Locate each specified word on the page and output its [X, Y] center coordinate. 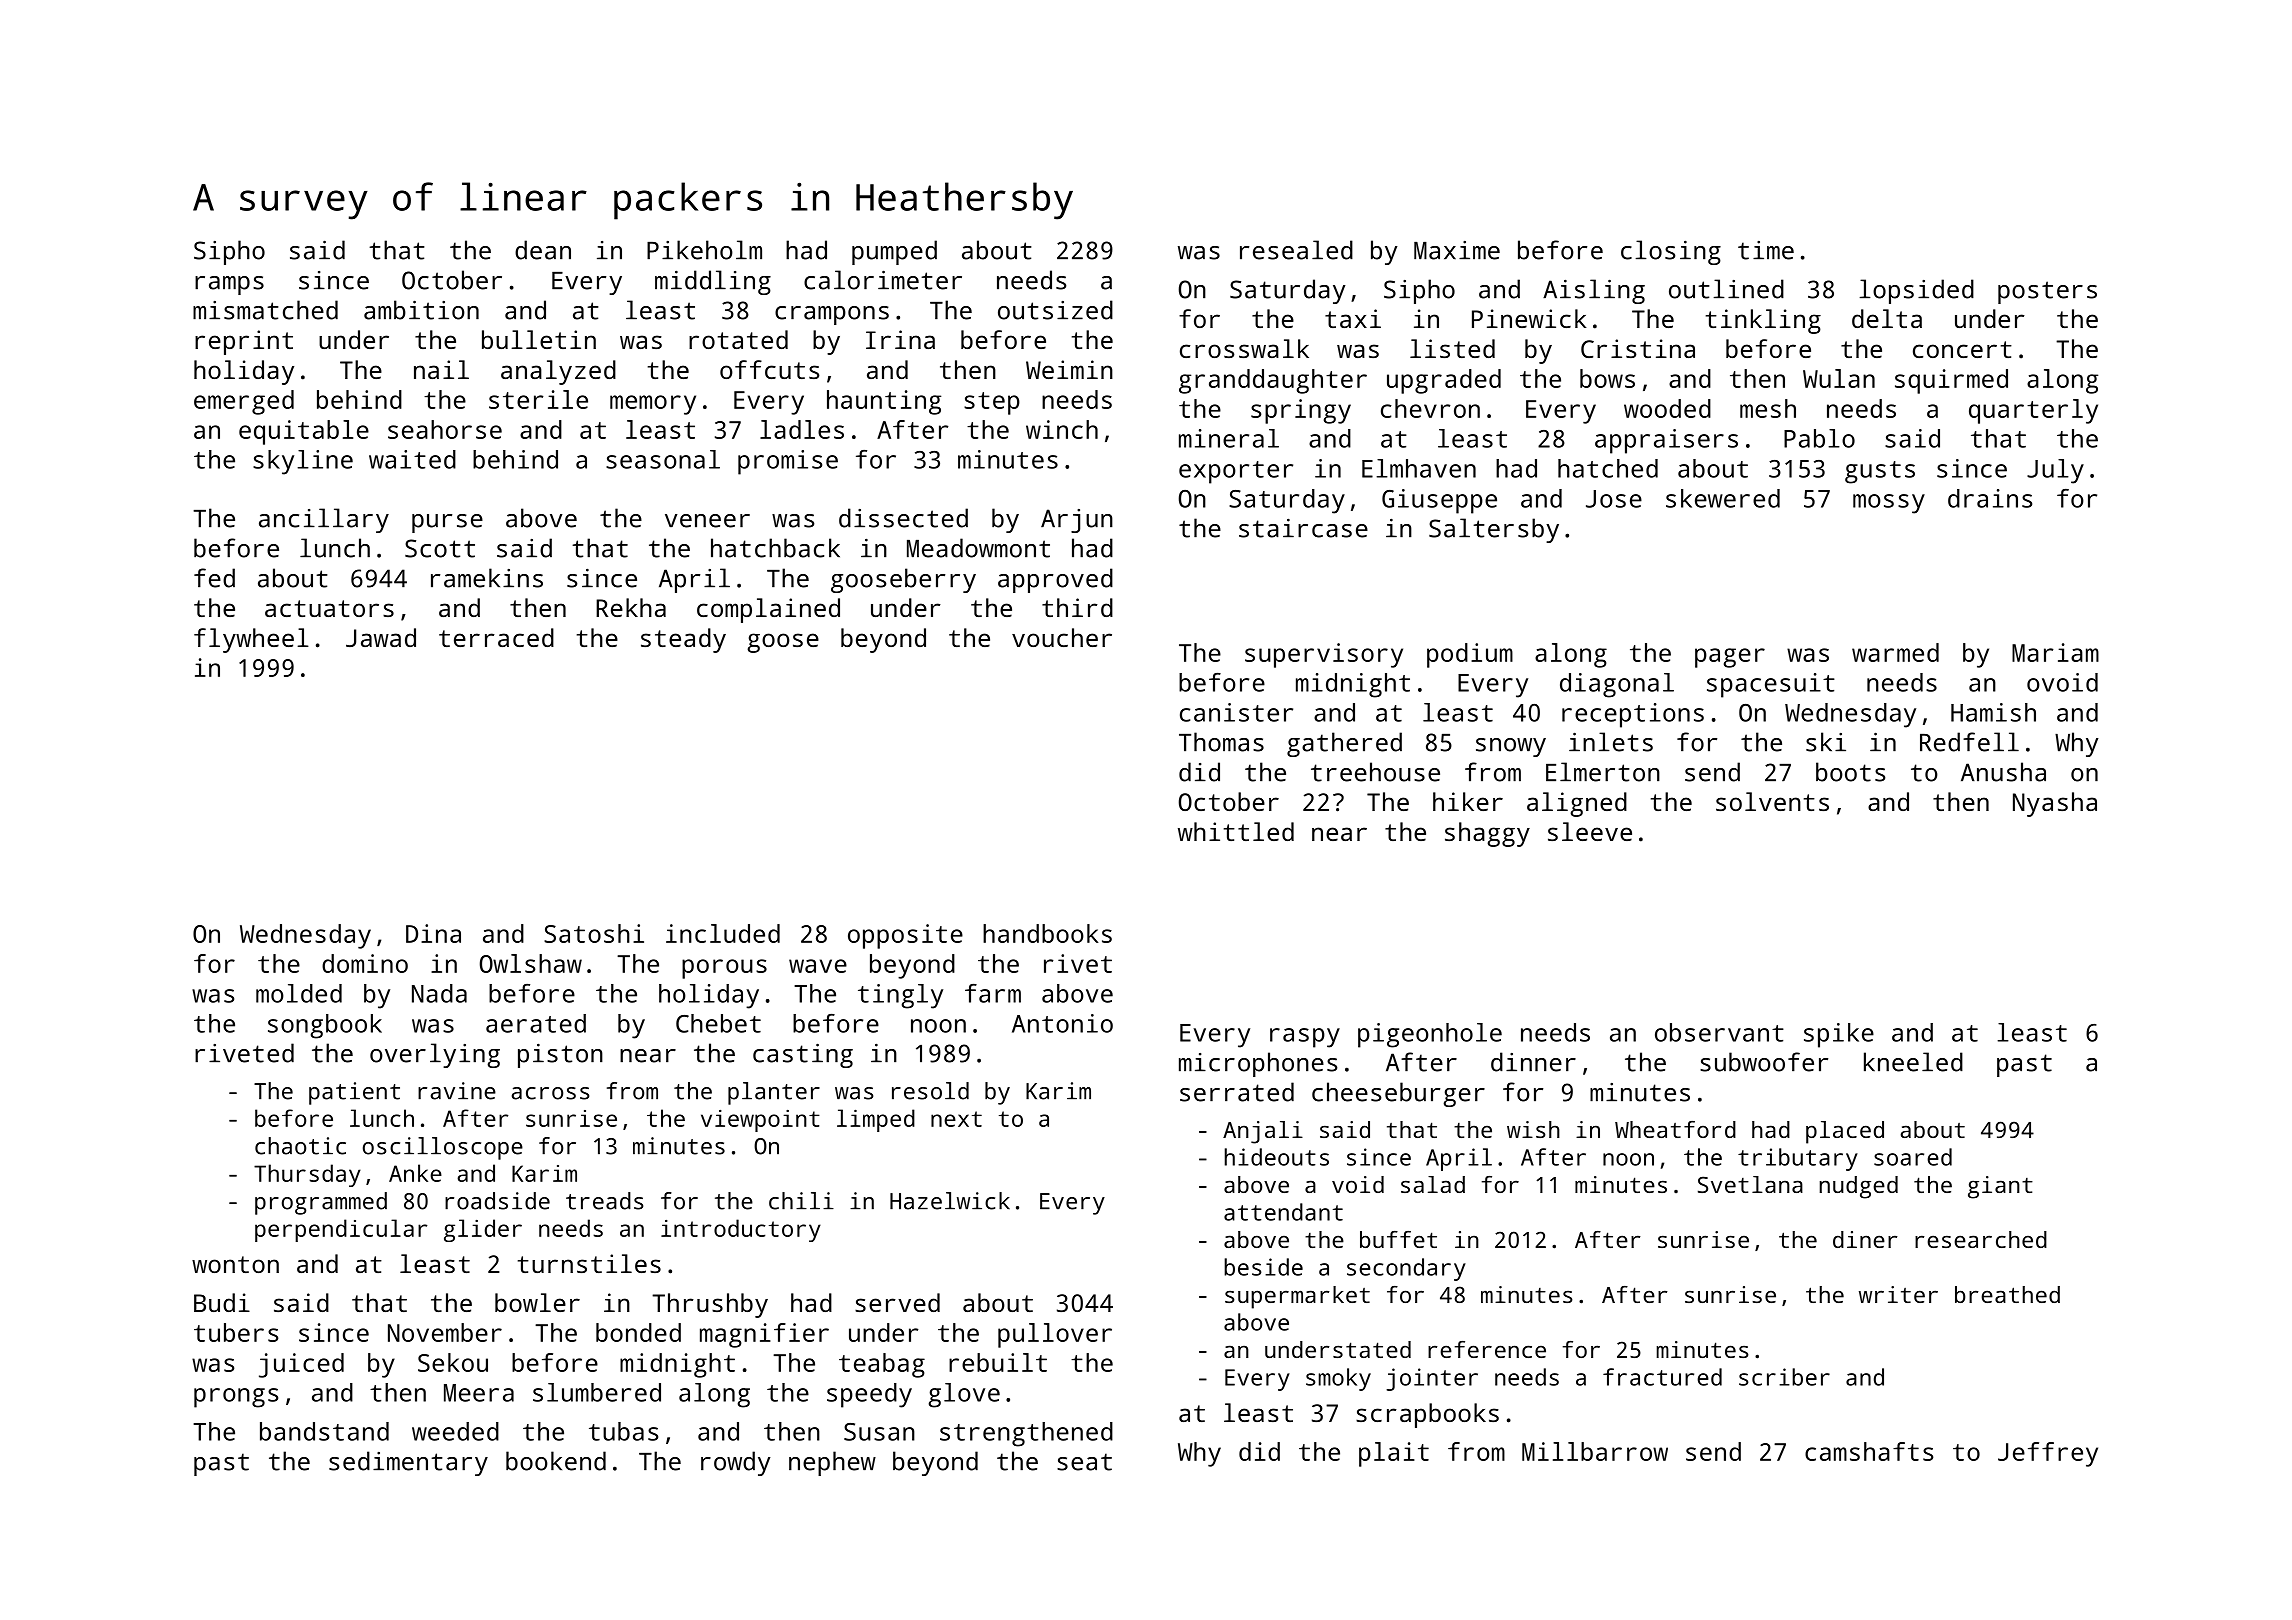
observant [1719, 1032]
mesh [1768, 408]
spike [1839, 1035]
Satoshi [594, 933]
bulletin [539, 339]
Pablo [1819, 438]
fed [214, 578]
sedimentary [408, 1463]
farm [993, 993]
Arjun [1077, 521]
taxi [1353, 318]
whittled [1236, 831]
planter [774, 1093]
